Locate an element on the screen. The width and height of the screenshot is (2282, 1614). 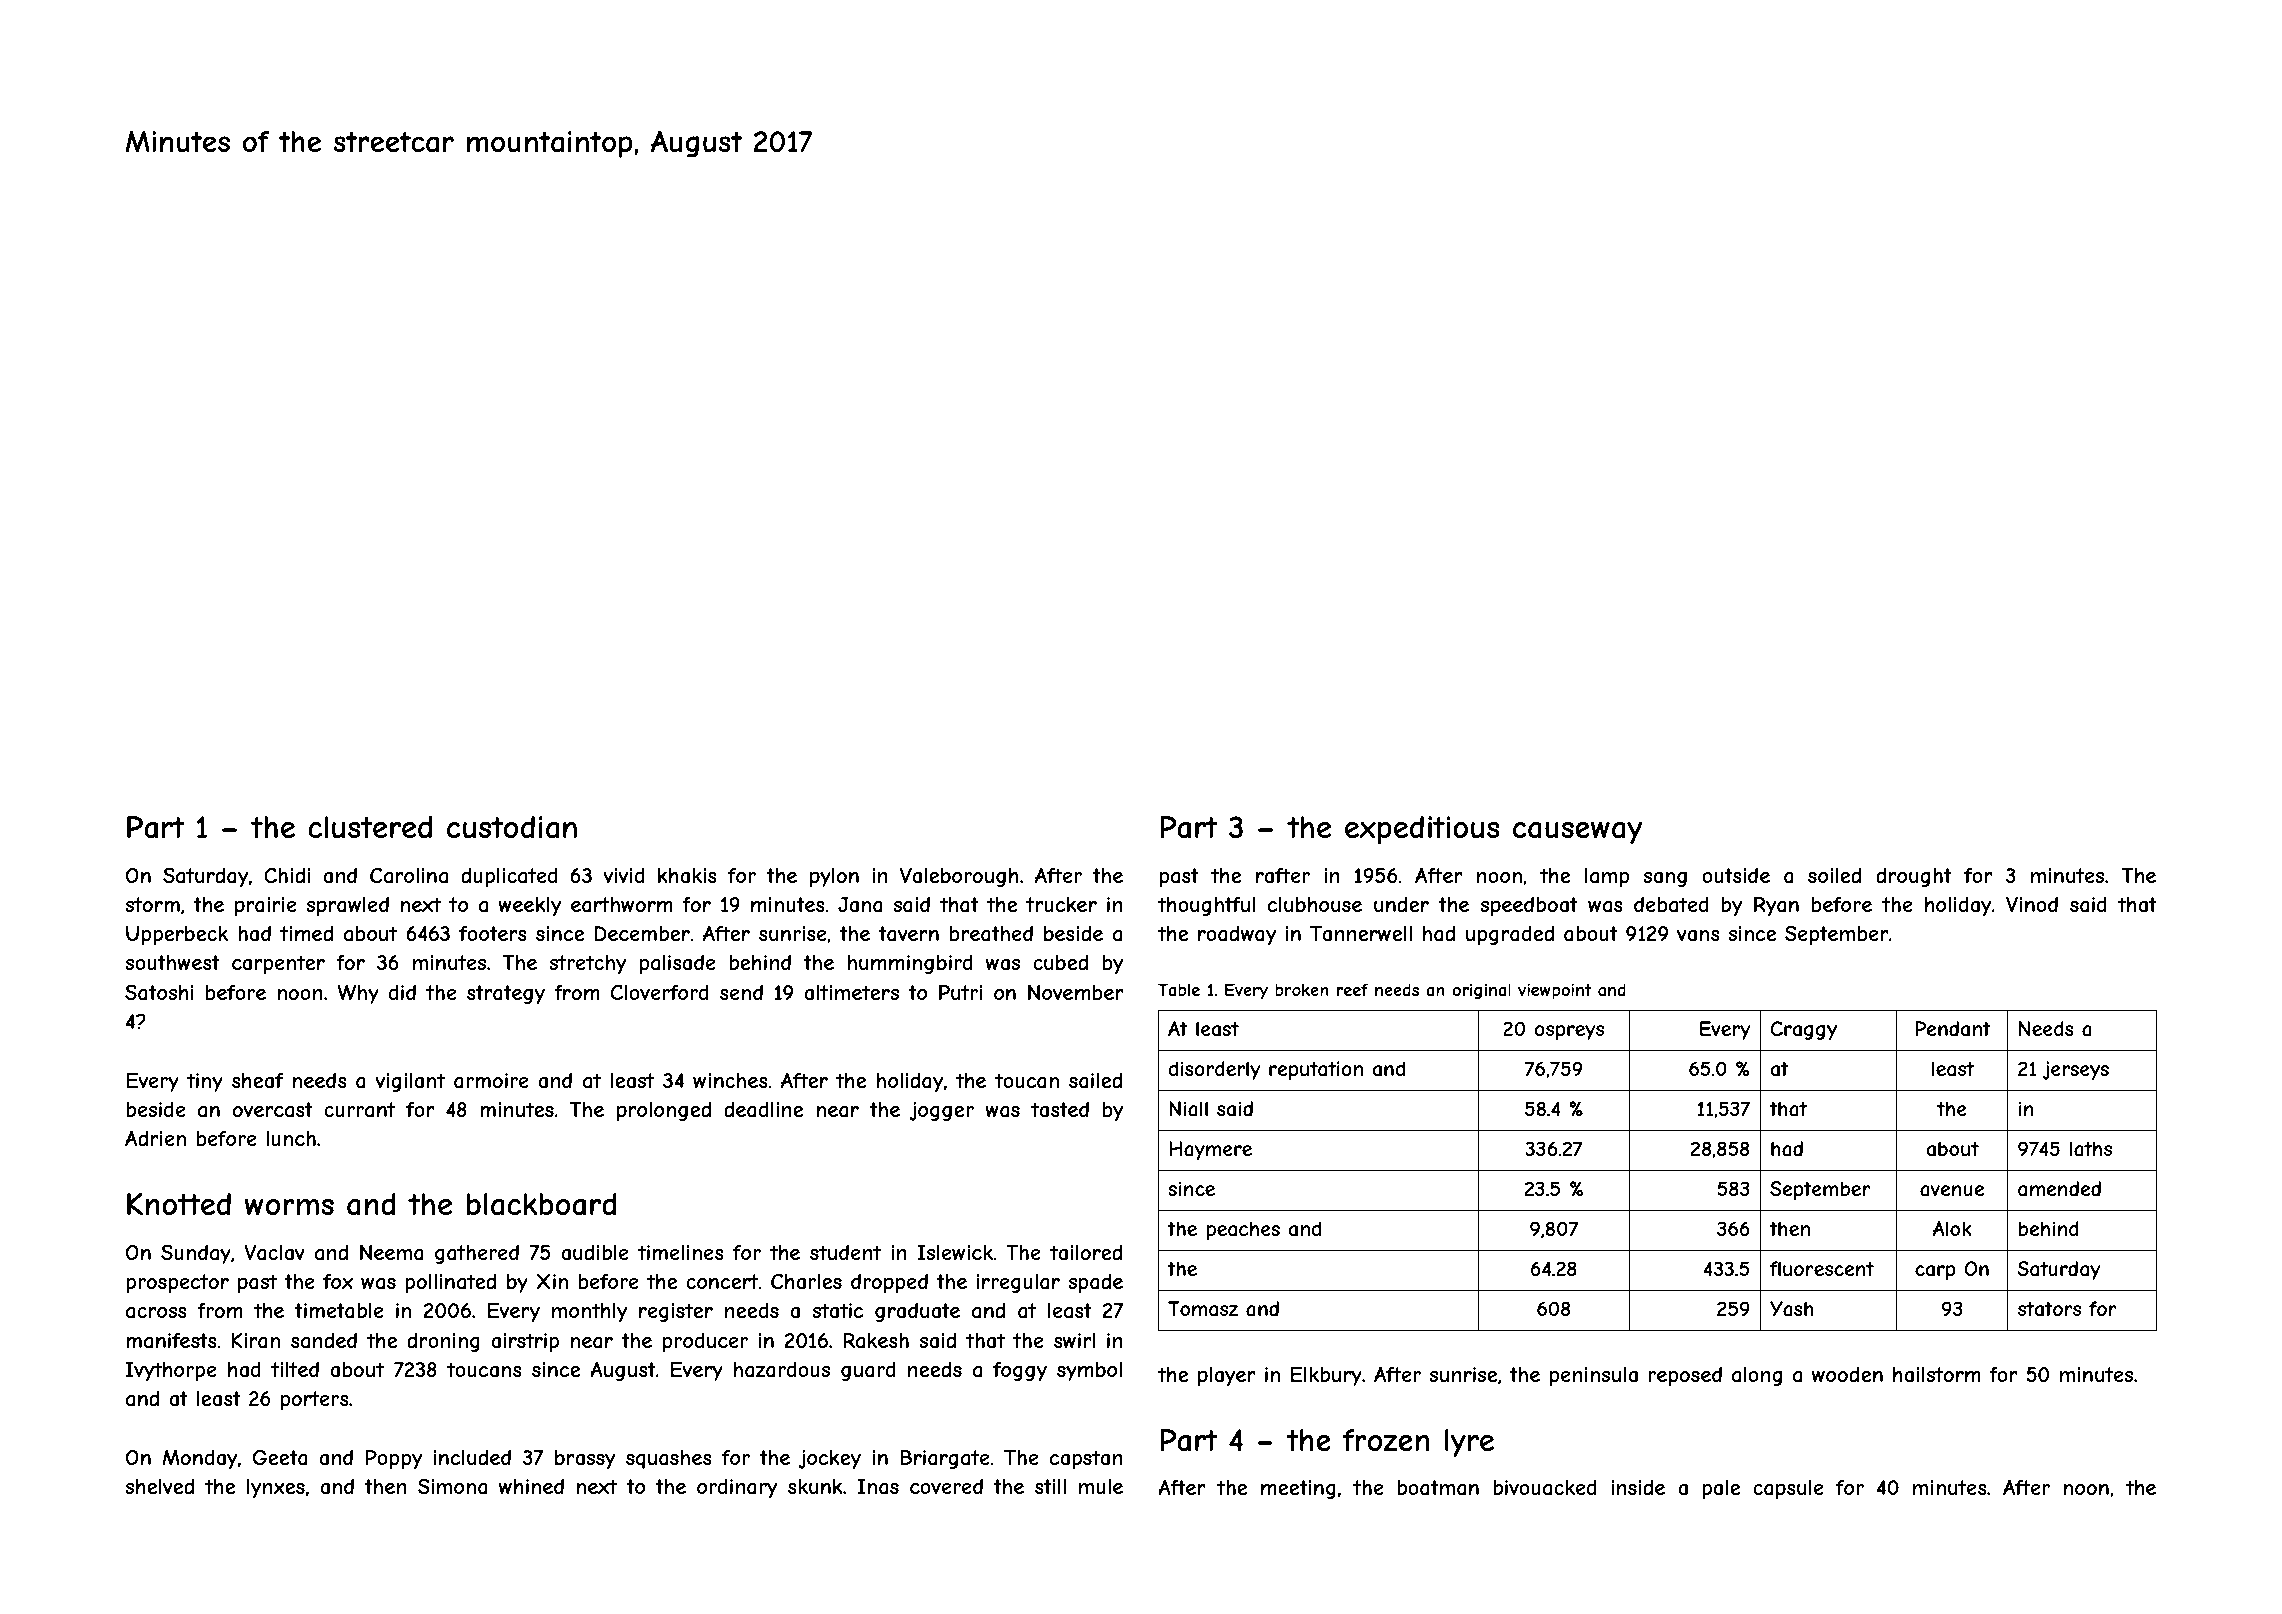
clustered is located at coordinates (370, 827).
